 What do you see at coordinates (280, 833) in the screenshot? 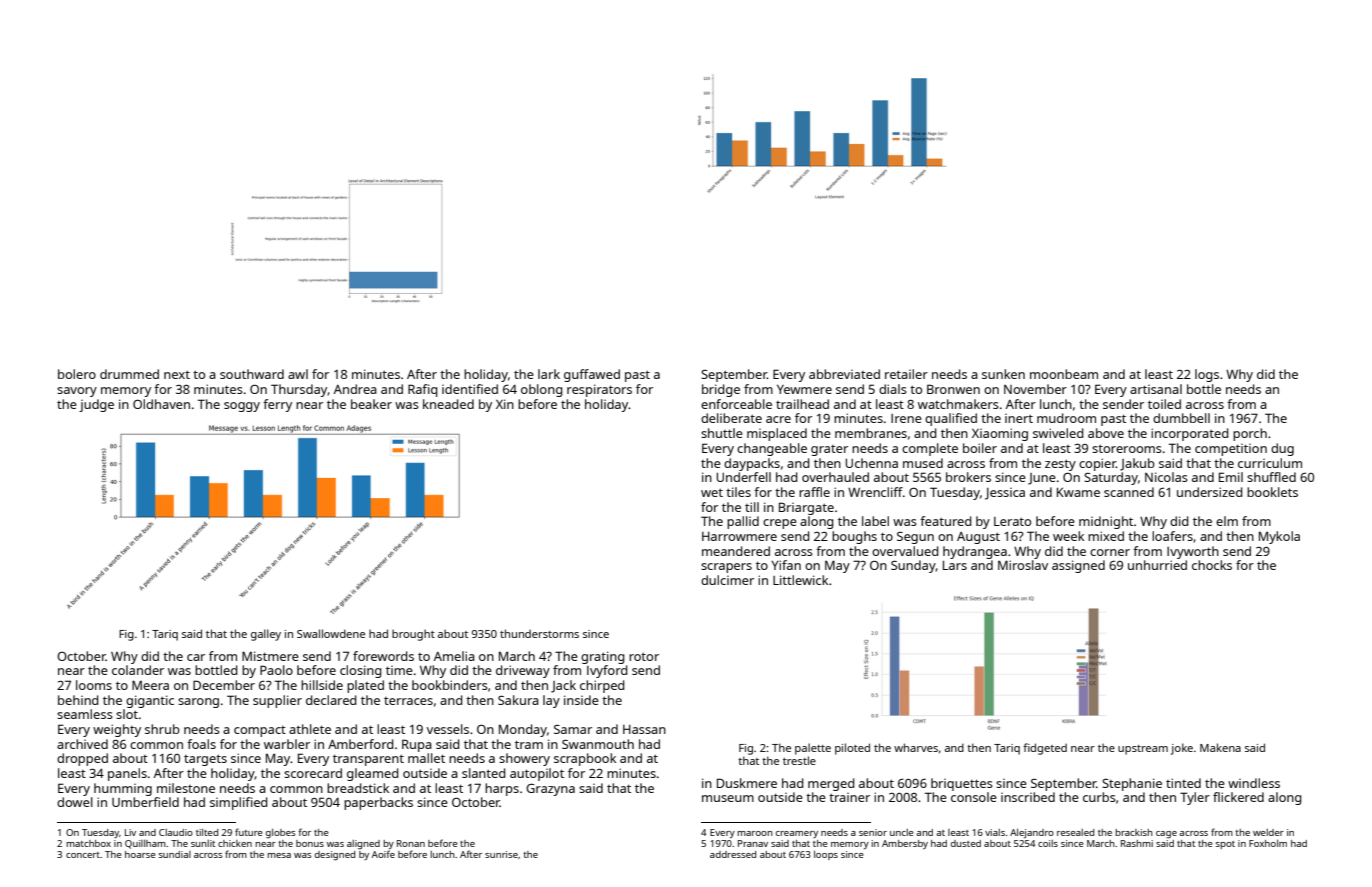
I see `globes` at bounding box center [280, 833].
